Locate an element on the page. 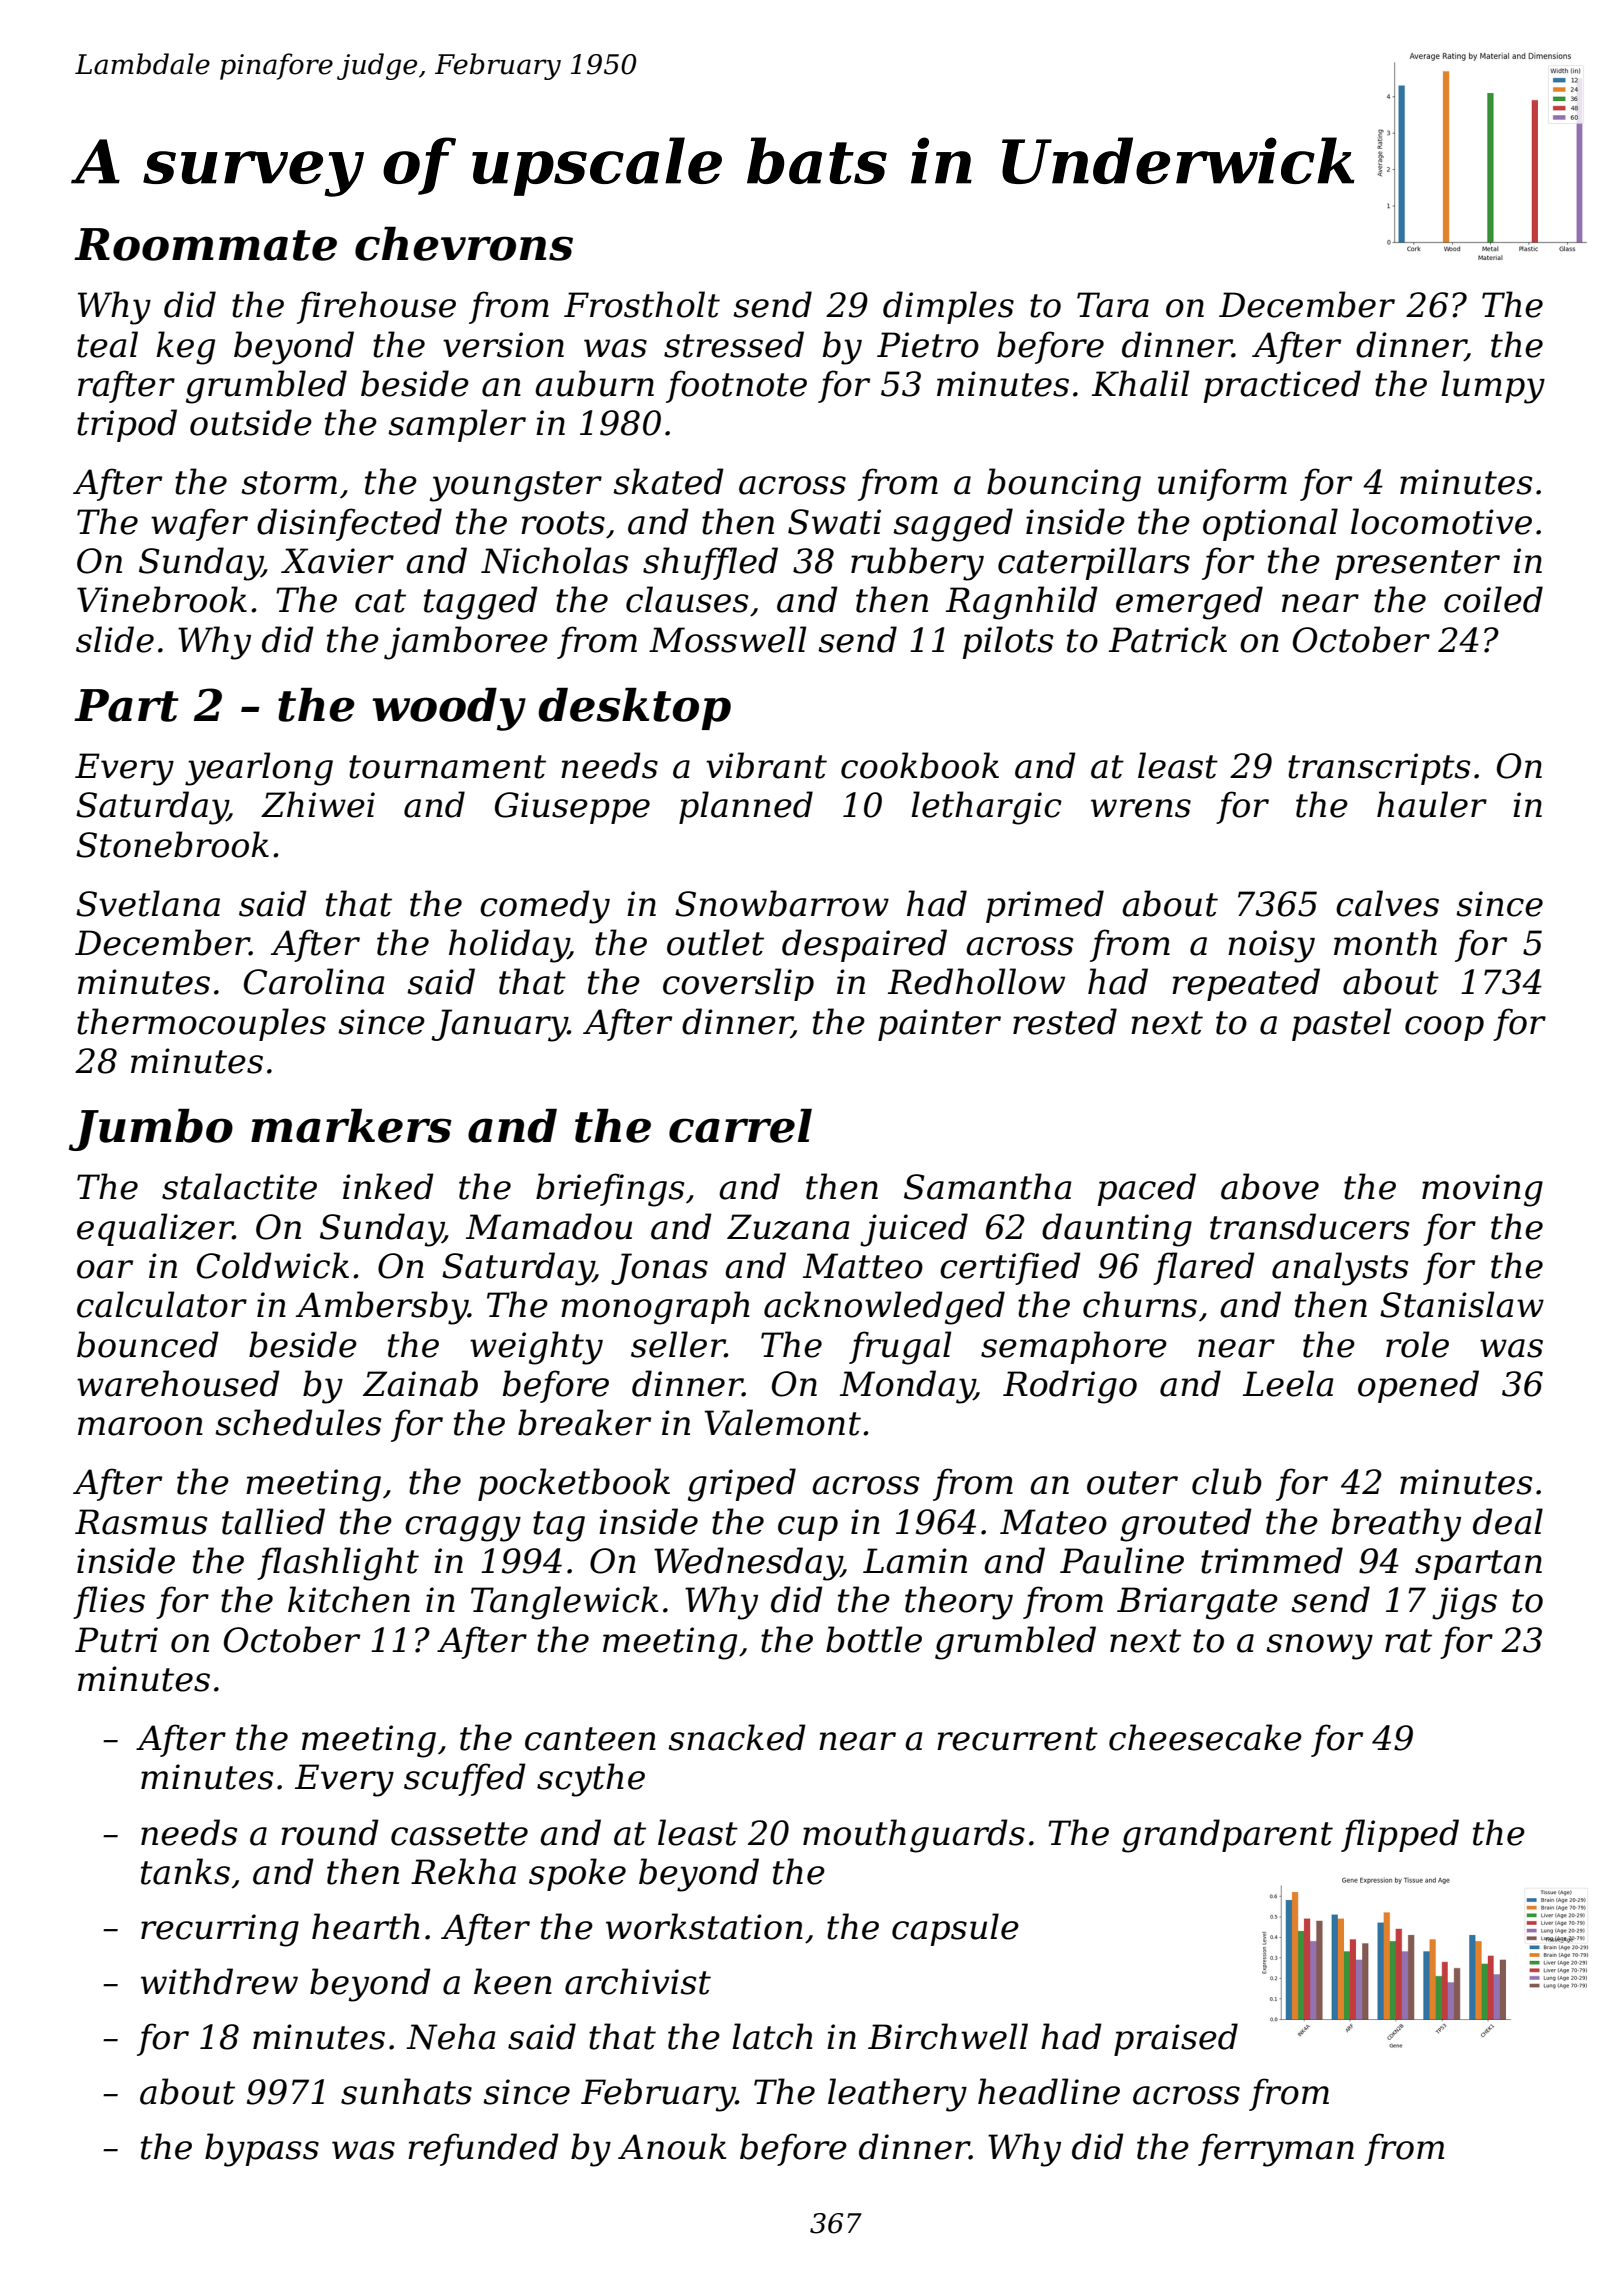 The image size is (1620, 2292). jamboree is located at coordinates (466, 643).
